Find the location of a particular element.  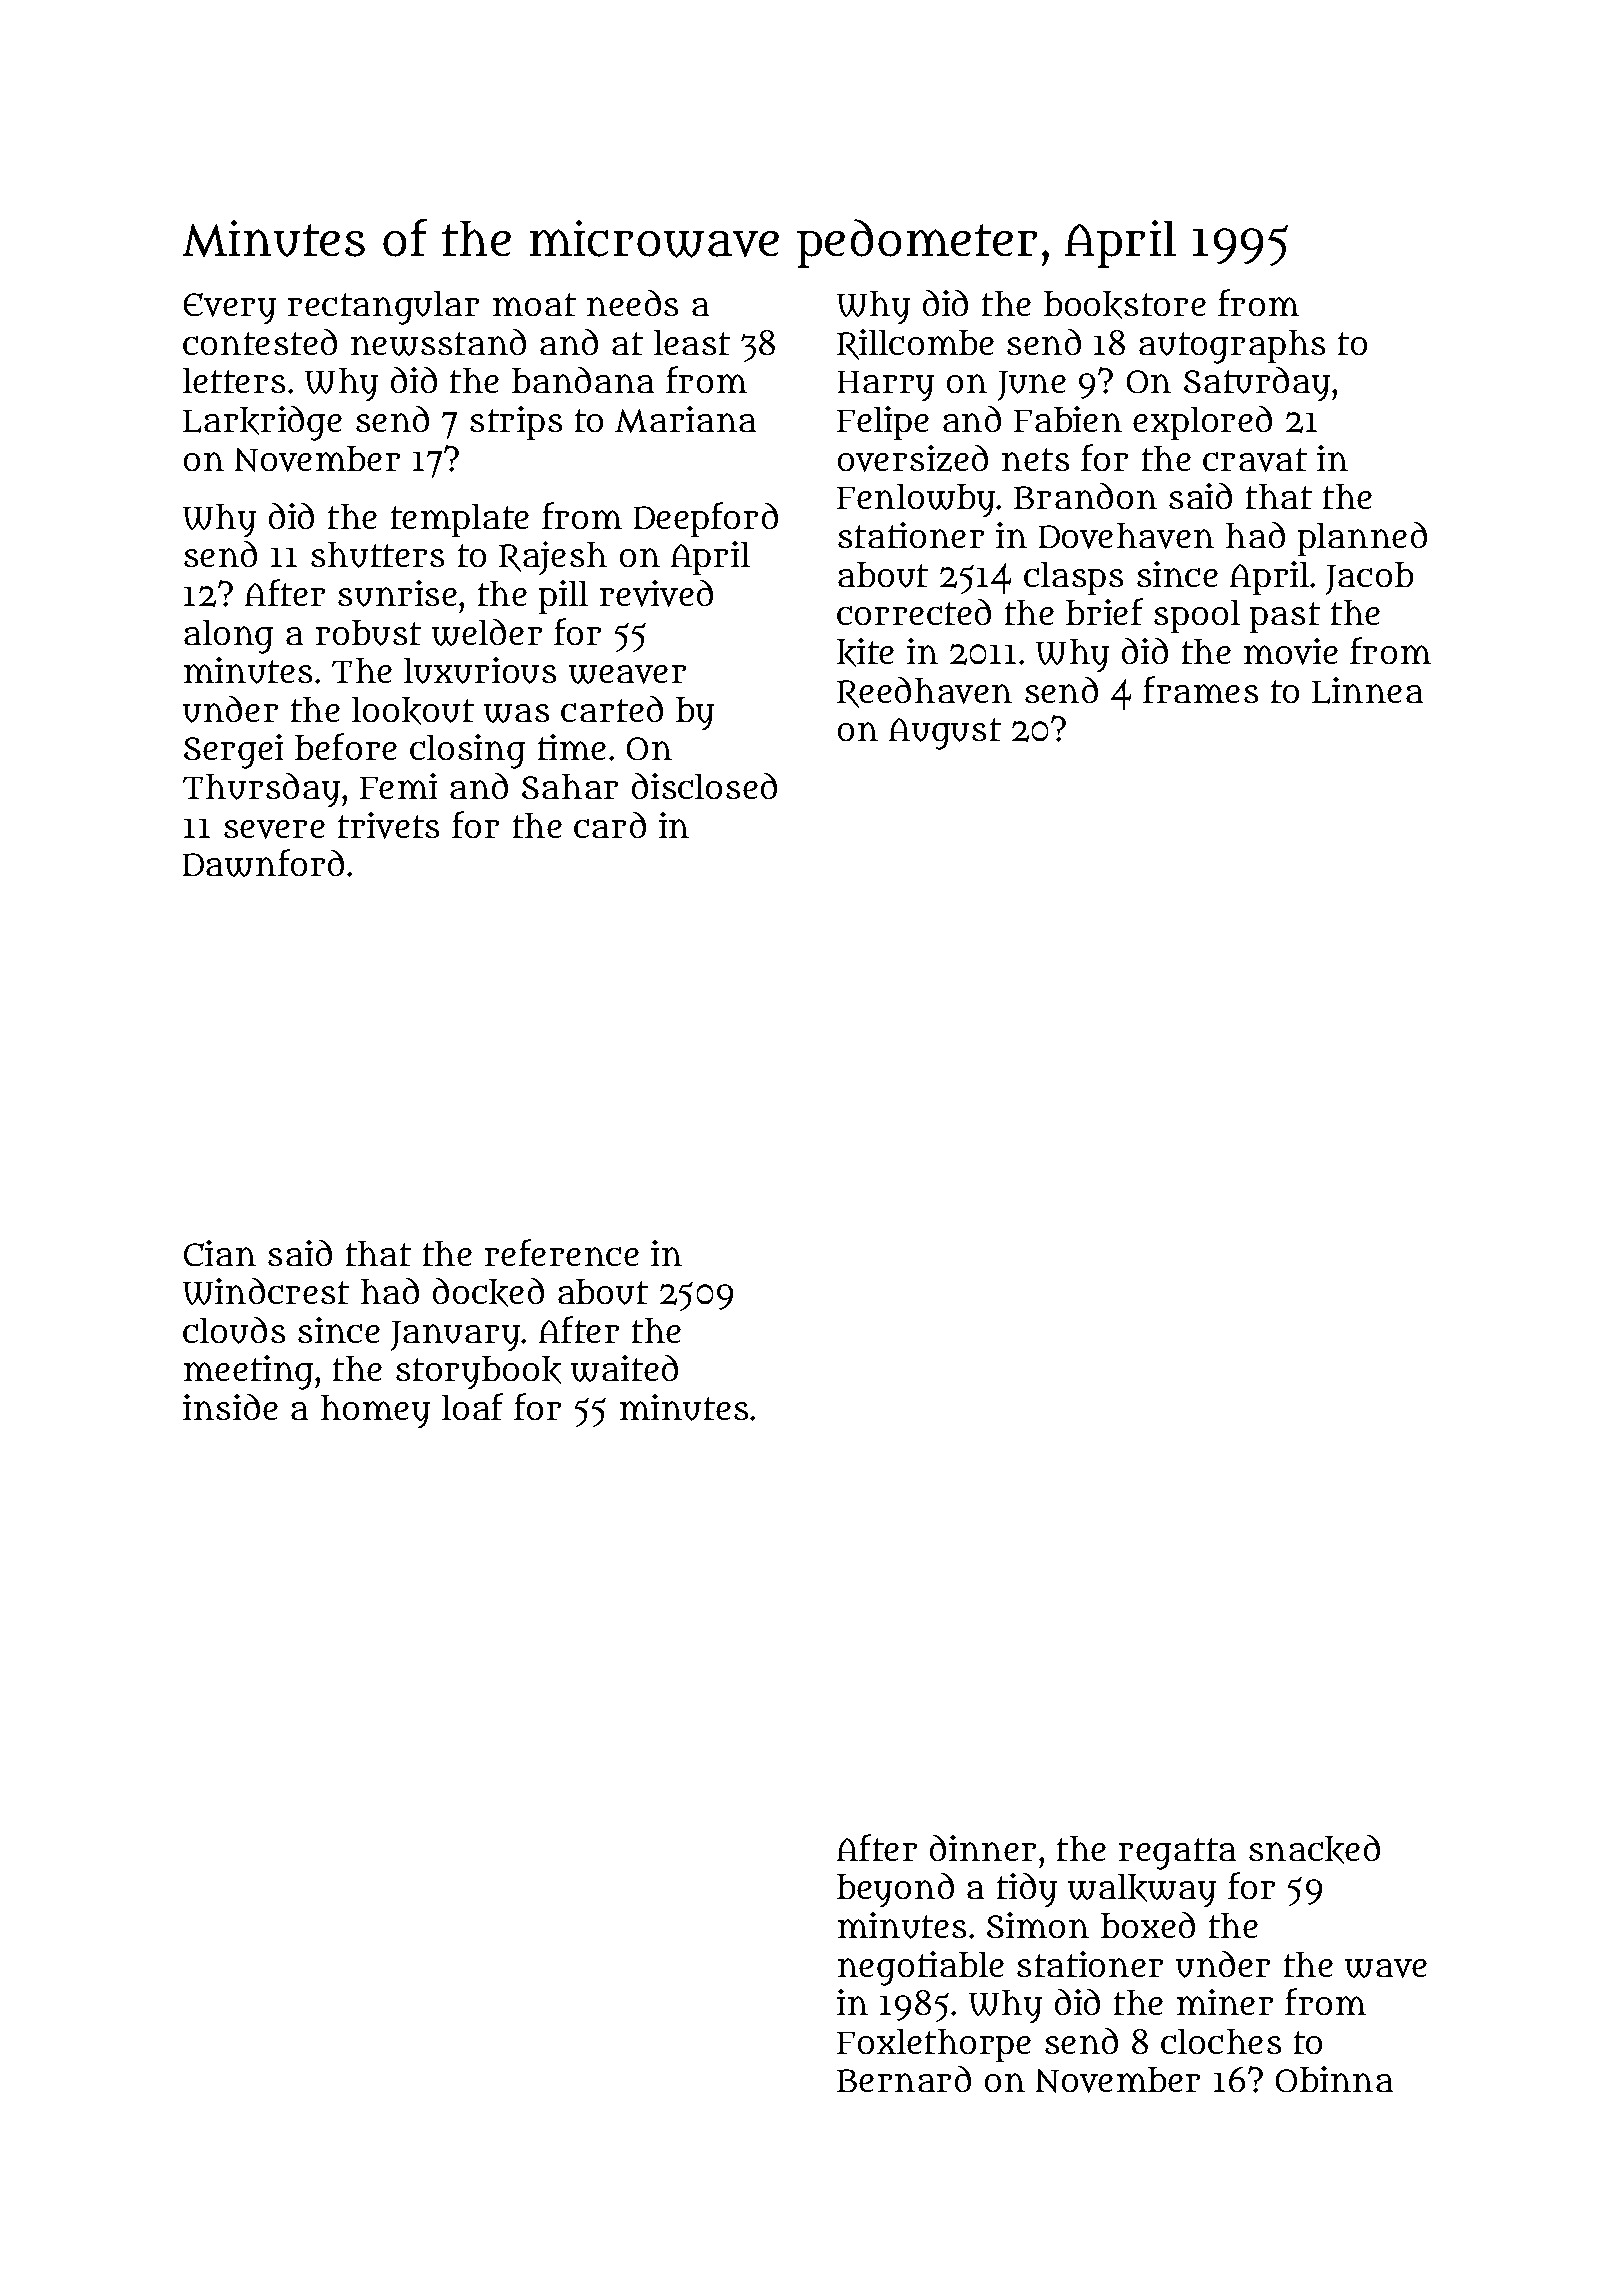

Dawnford is located at coordinates (263, 863).
